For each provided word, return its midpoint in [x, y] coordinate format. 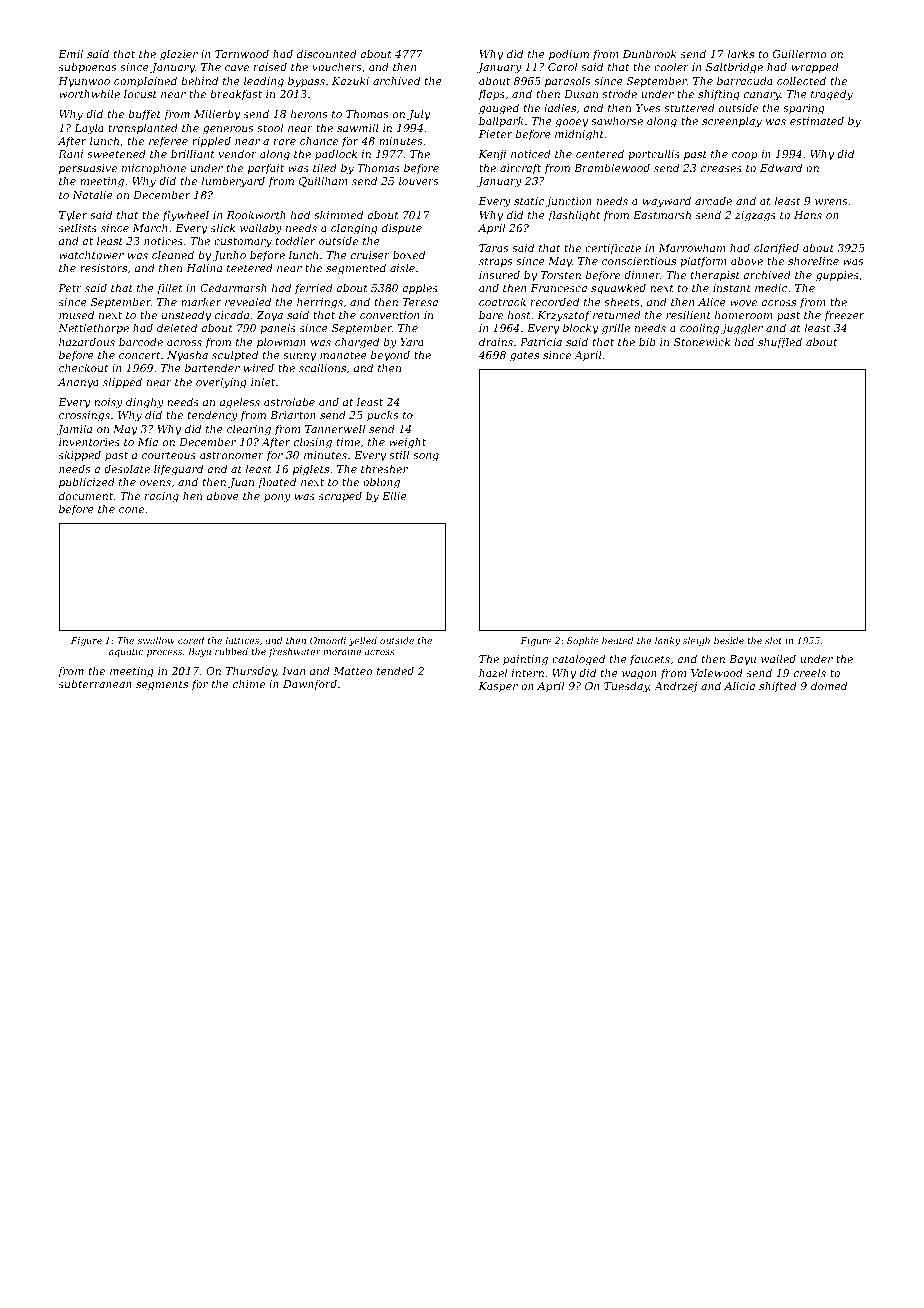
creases [721, 169]
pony [277, 498]
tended [395, 670]
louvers [419, 180]
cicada [232, 314]
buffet [145, 114]
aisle [402, 267]
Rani [70, 154]
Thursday [251, 672]
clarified [776, 248]
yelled [363, 641]
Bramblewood [612, 167]
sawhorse [617, 120]
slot [773, 640]
